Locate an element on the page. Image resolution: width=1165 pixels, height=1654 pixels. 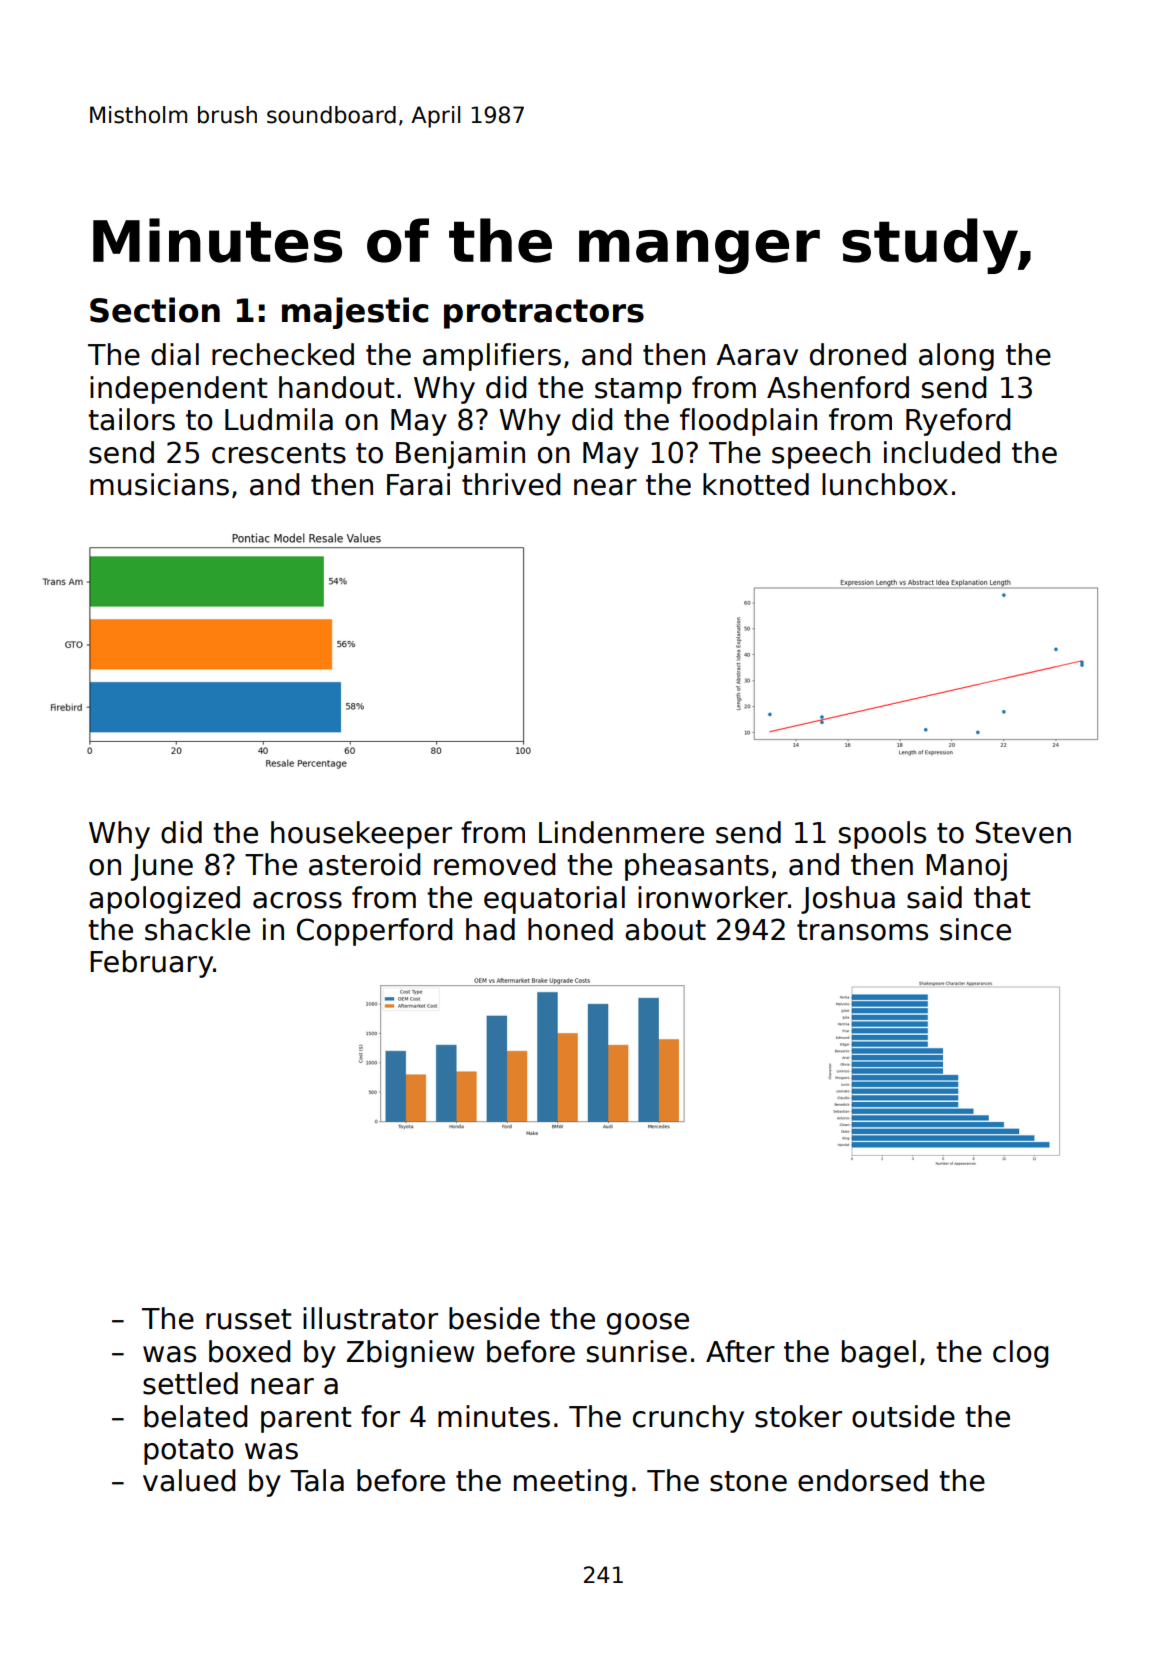
bagel is located at coordinates (879, 1354).
